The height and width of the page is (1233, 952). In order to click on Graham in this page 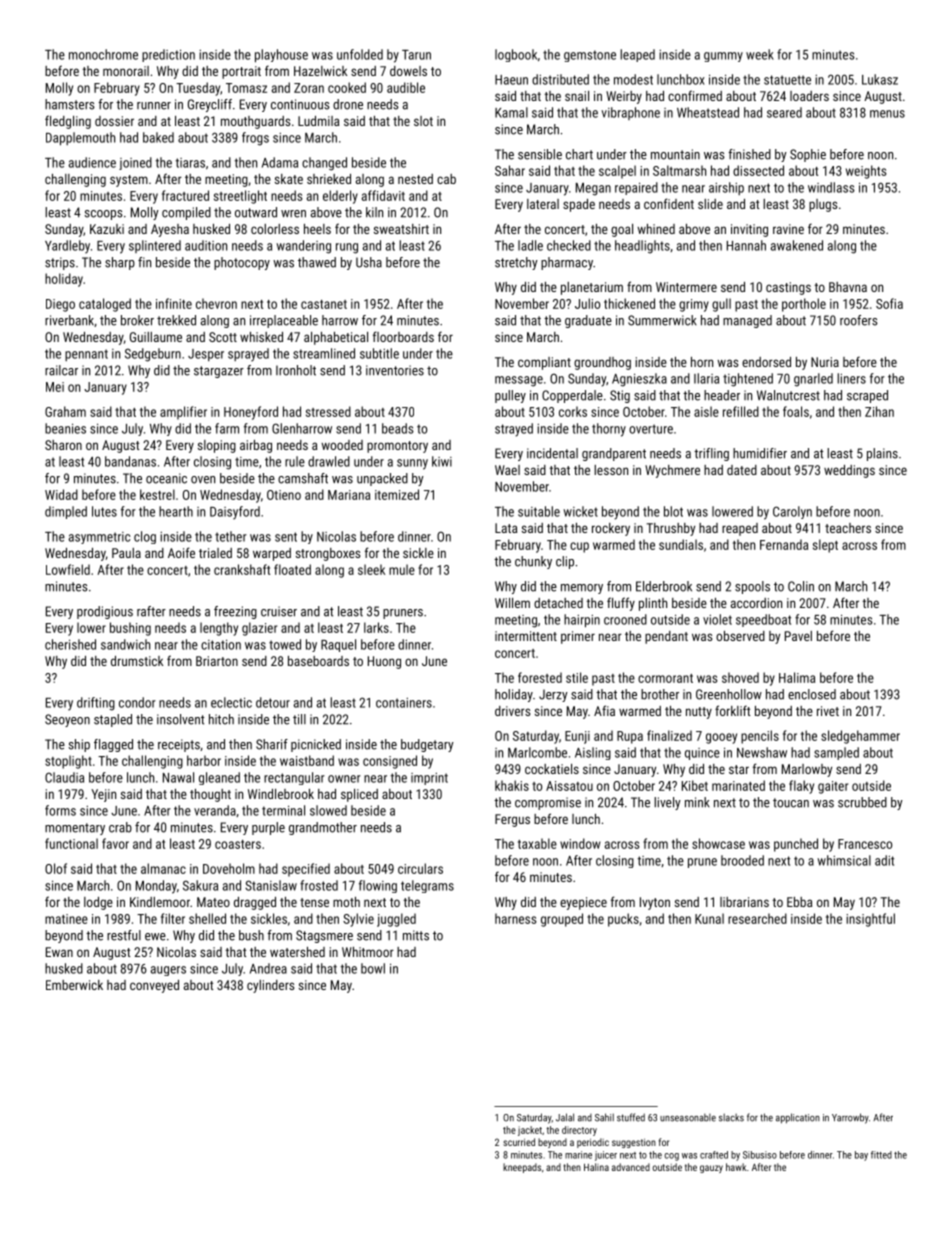, I will do `click(65, 411)`.
